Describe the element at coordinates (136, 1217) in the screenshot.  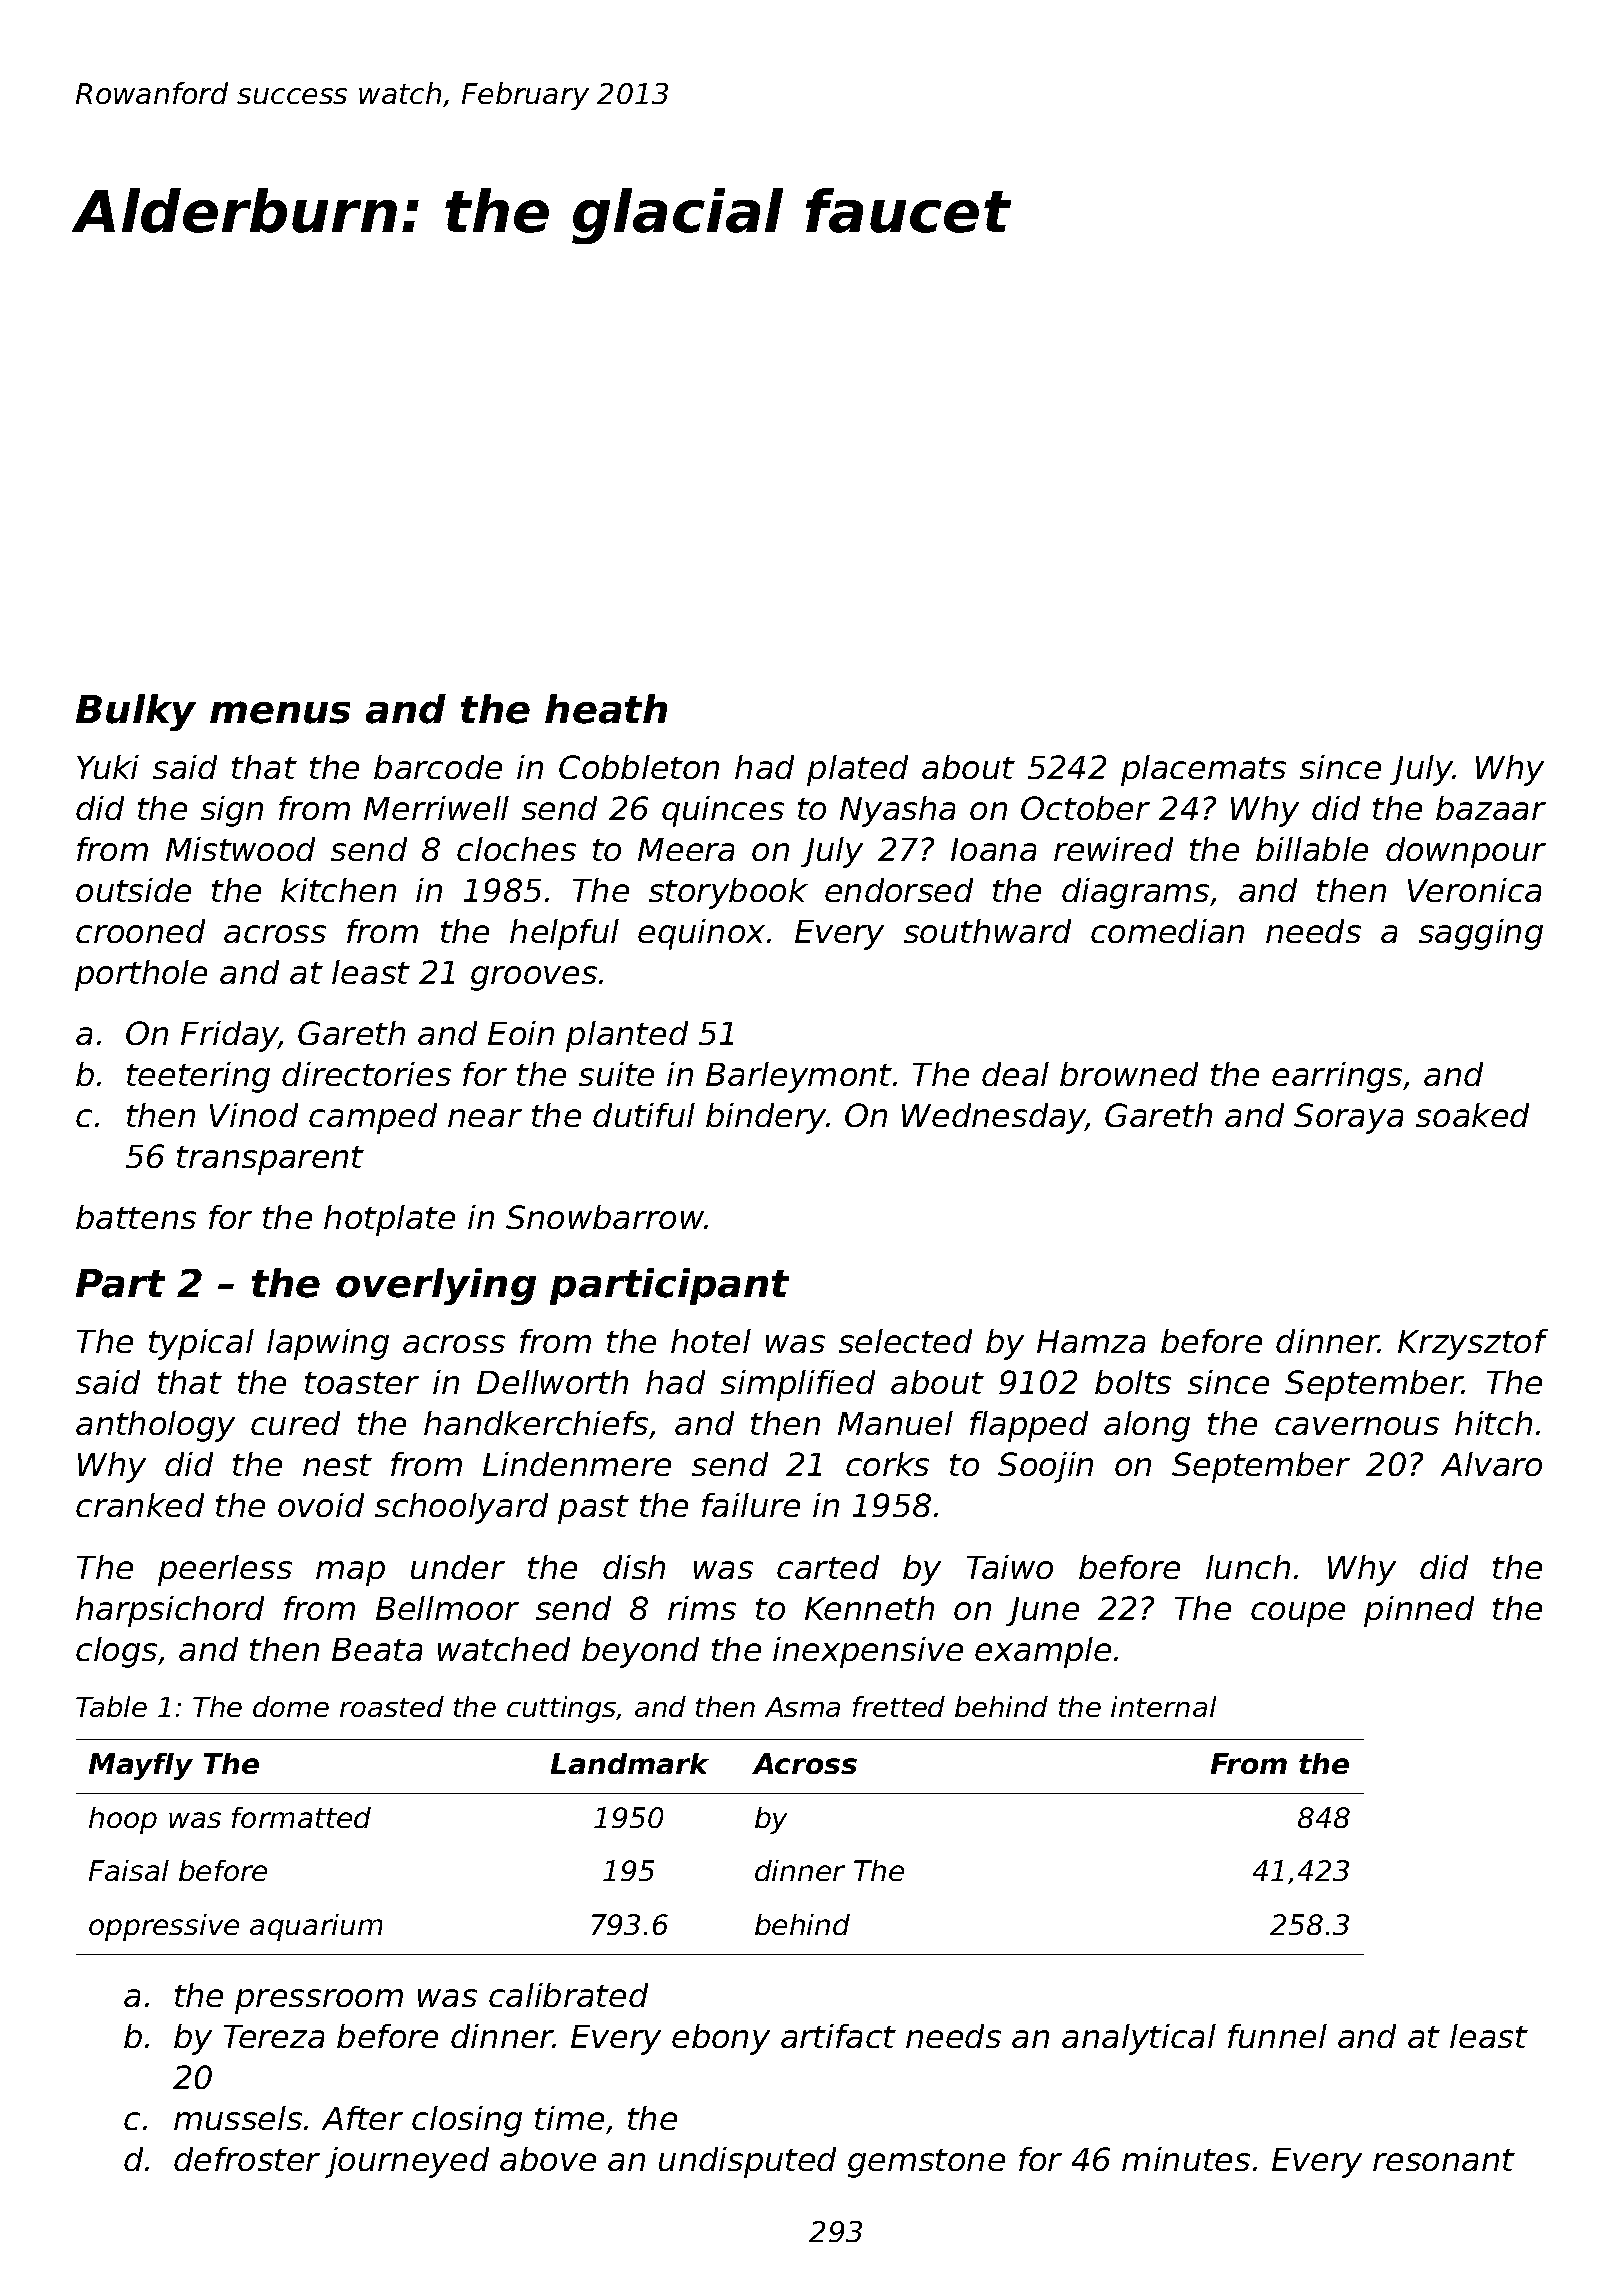
I see `battens` at that location.
